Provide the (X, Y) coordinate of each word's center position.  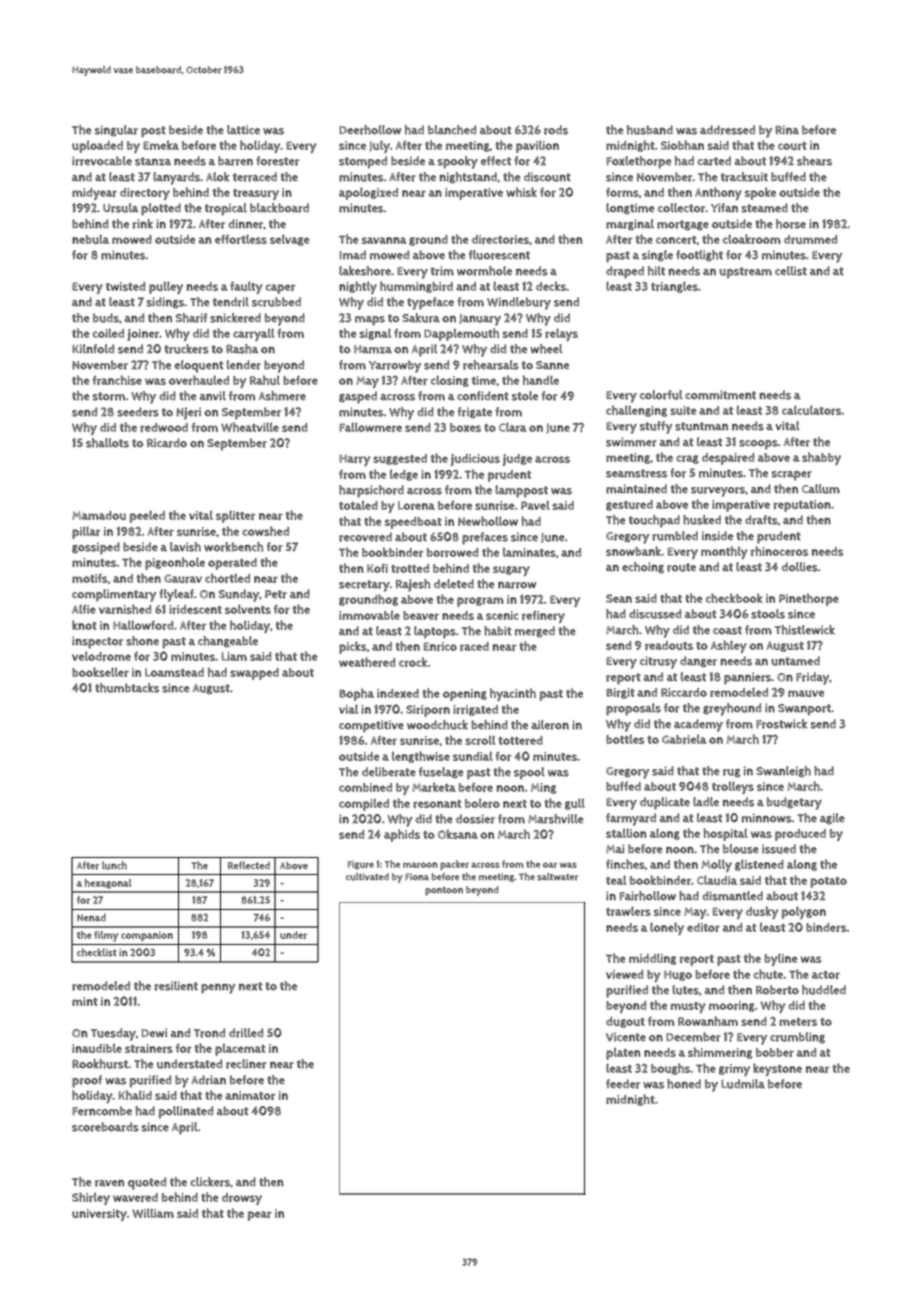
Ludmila (743, 1084)
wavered (135, 1197)
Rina (787, 129)
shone (142, 641)
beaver (421, 615)
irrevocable (102, 161)
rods (556, 130)
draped (625, 272)
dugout (625, 1022)
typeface (430, 303)
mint (85, 1001)
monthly (724, 552)
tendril (231, 302)
